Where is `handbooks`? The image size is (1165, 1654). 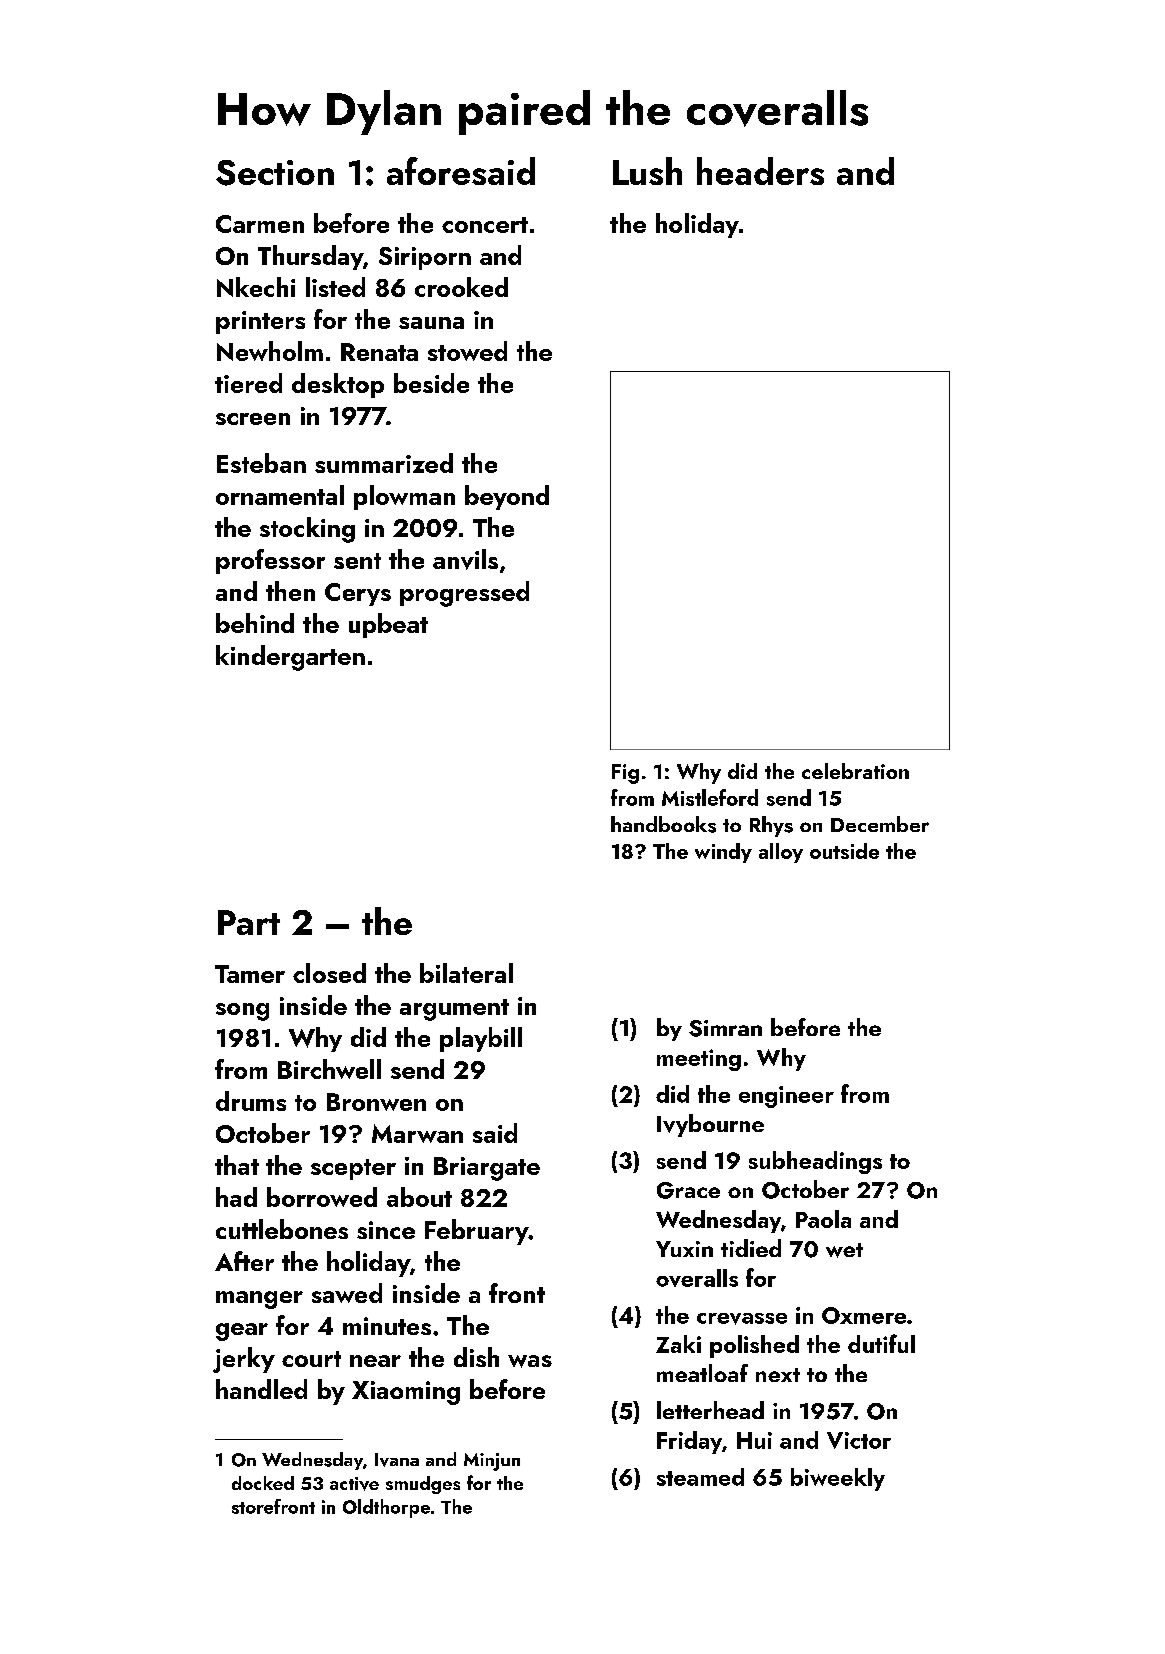 handbooks is located at coordinates (663, 824).
